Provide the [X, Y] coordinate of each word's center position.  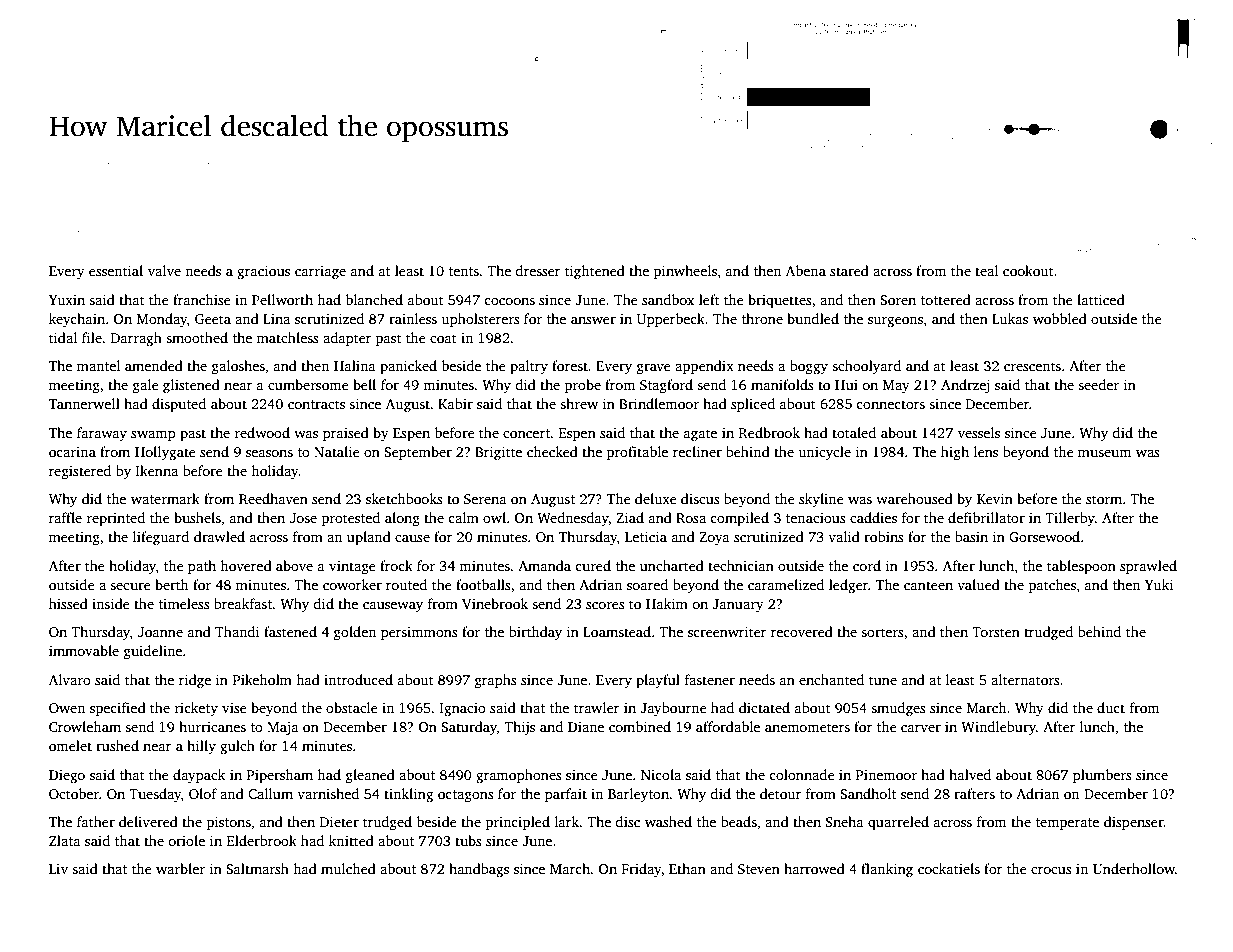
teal [986, 270]
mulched [348, 868]
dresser [538, 270]
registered [80, 472]
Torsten [996, 632]
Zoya [714, 538]
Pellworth [282, 299]
